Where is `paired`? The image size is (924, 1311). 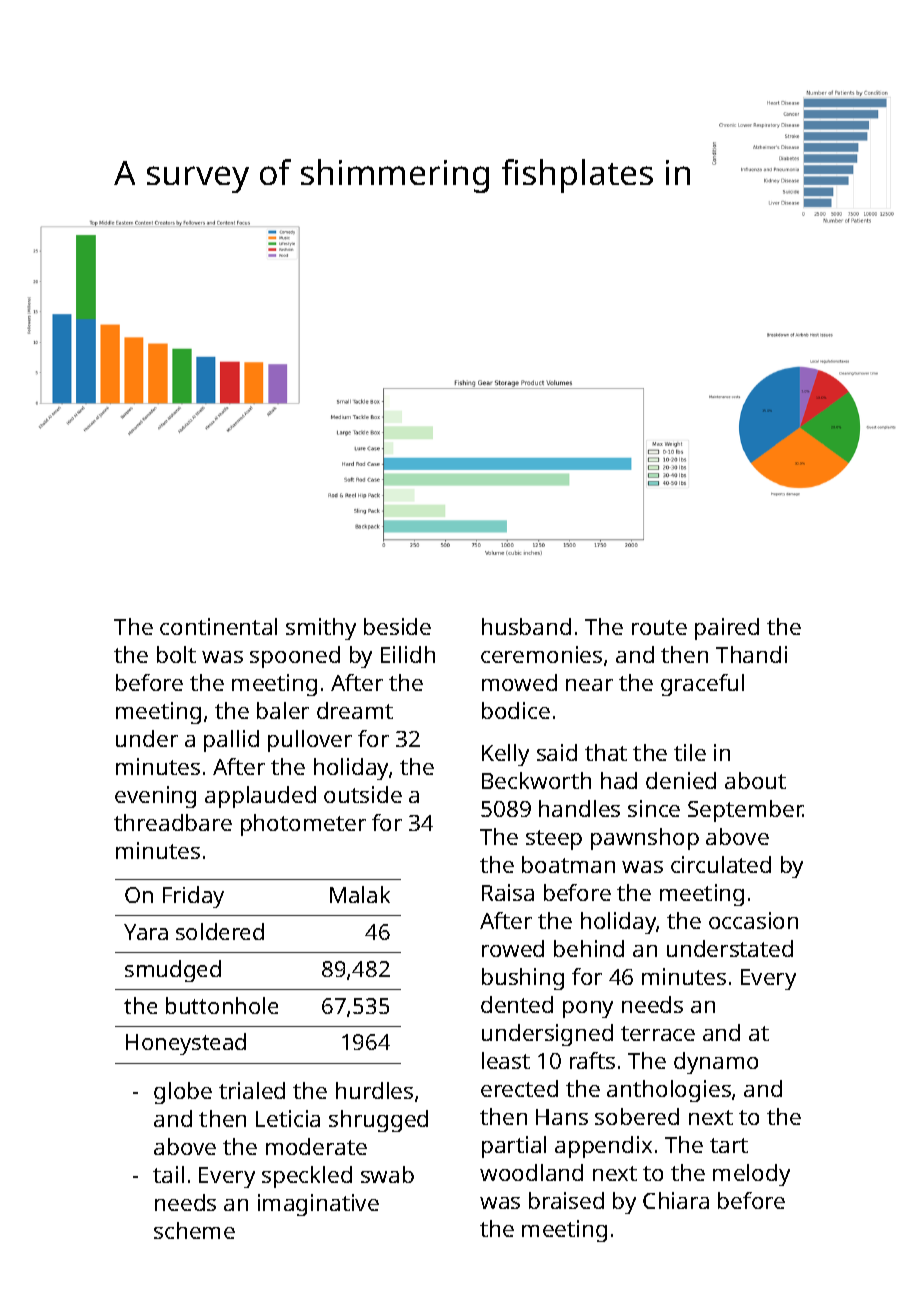
paired is located at coordinates (727, 629).
